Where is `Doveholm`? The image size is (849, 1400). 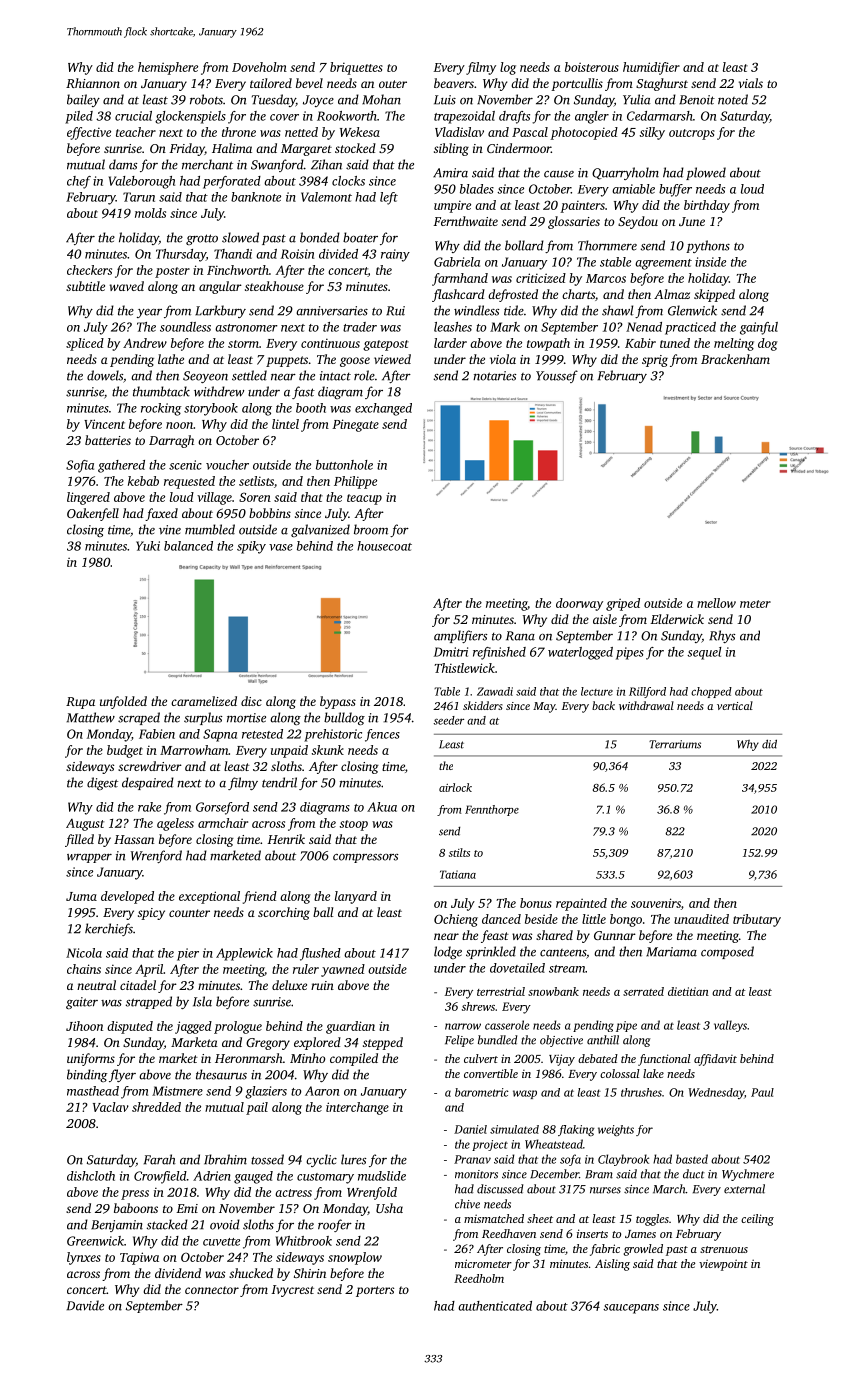 Doveholm is located at coordinates (259, 67).
